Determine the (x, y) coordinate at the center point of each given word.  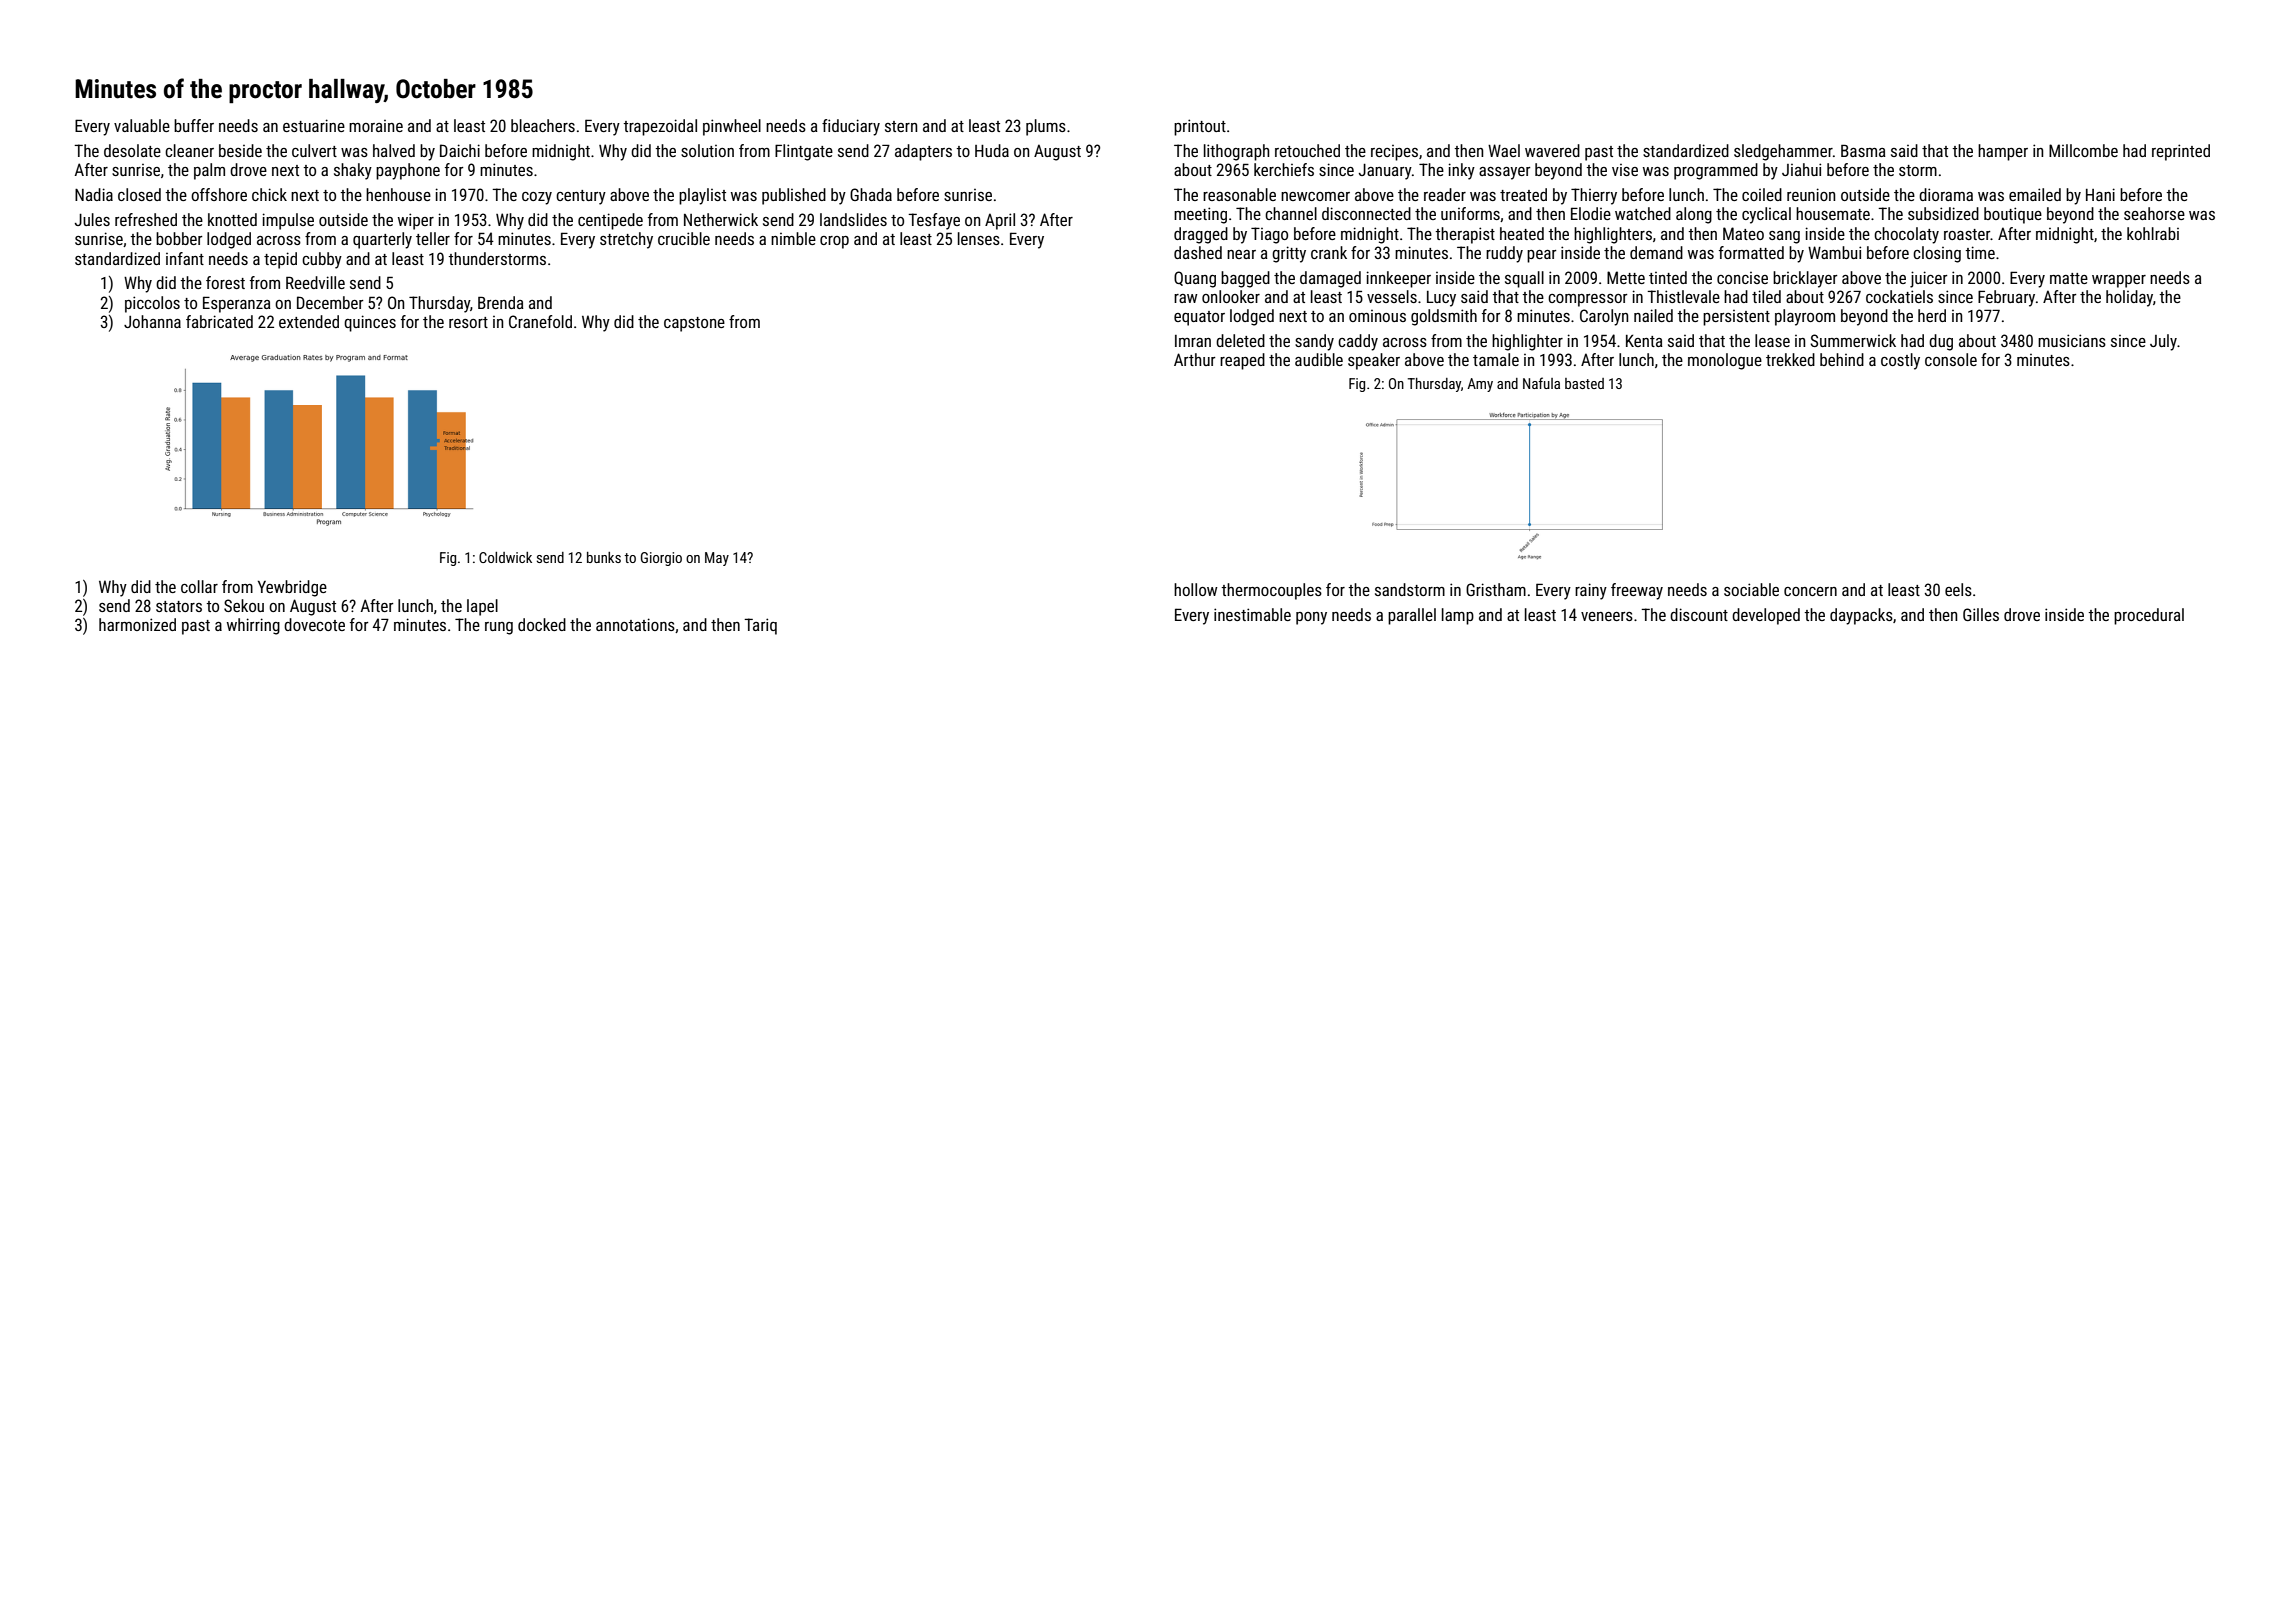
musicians (2072, 340)
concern (1810, 591)
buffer (194, 125)
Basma (1863, 150)
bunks (604, 557)
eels (1958, 589)
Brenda (501, 302)
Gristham (1496, 589)
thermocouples (1272, 591)
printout (1200, 127)
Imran (1193, 341)
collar (199, 586)
